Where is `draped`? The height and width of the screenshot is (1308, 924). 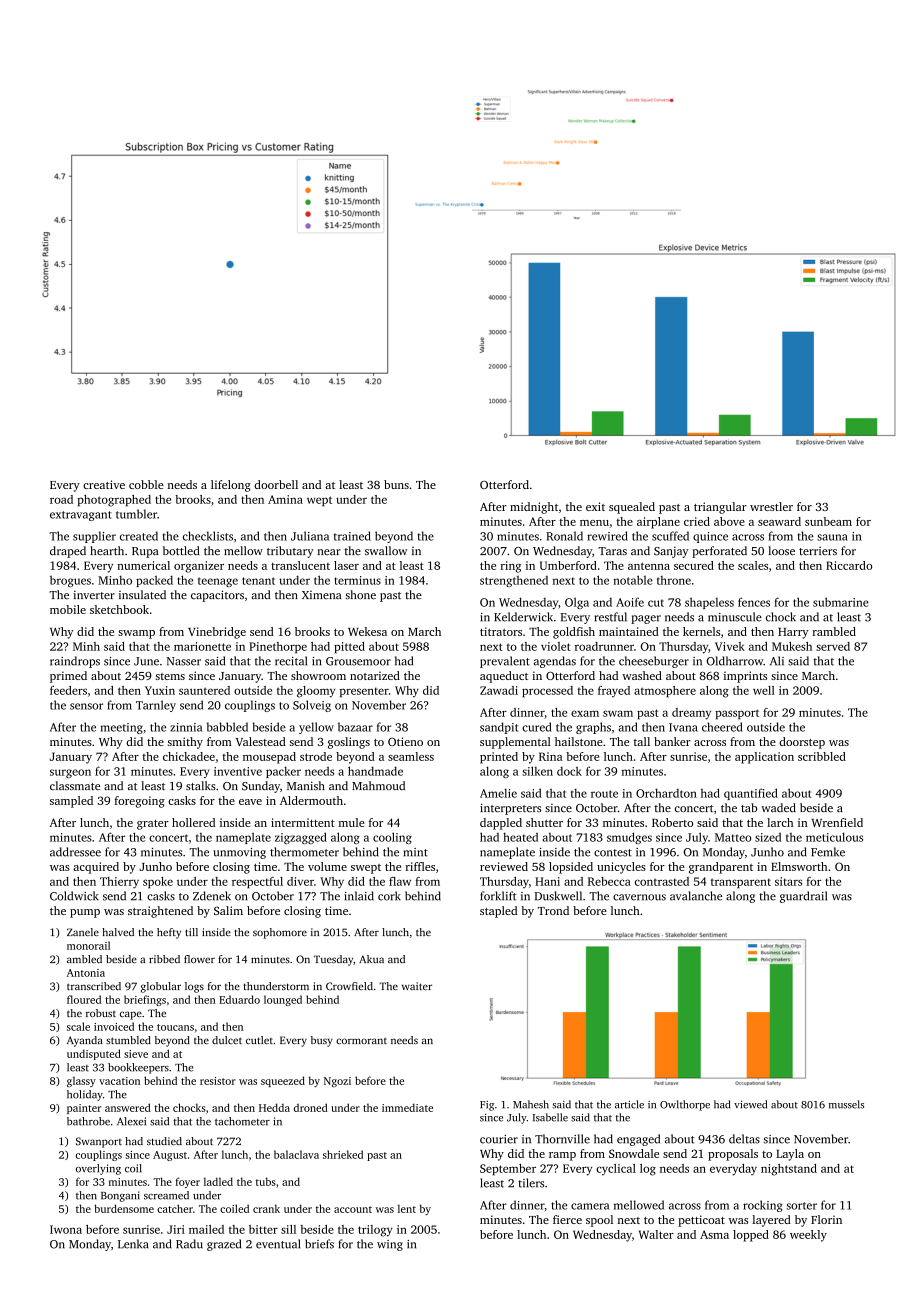 draped is located at coordinates (68, 552).
